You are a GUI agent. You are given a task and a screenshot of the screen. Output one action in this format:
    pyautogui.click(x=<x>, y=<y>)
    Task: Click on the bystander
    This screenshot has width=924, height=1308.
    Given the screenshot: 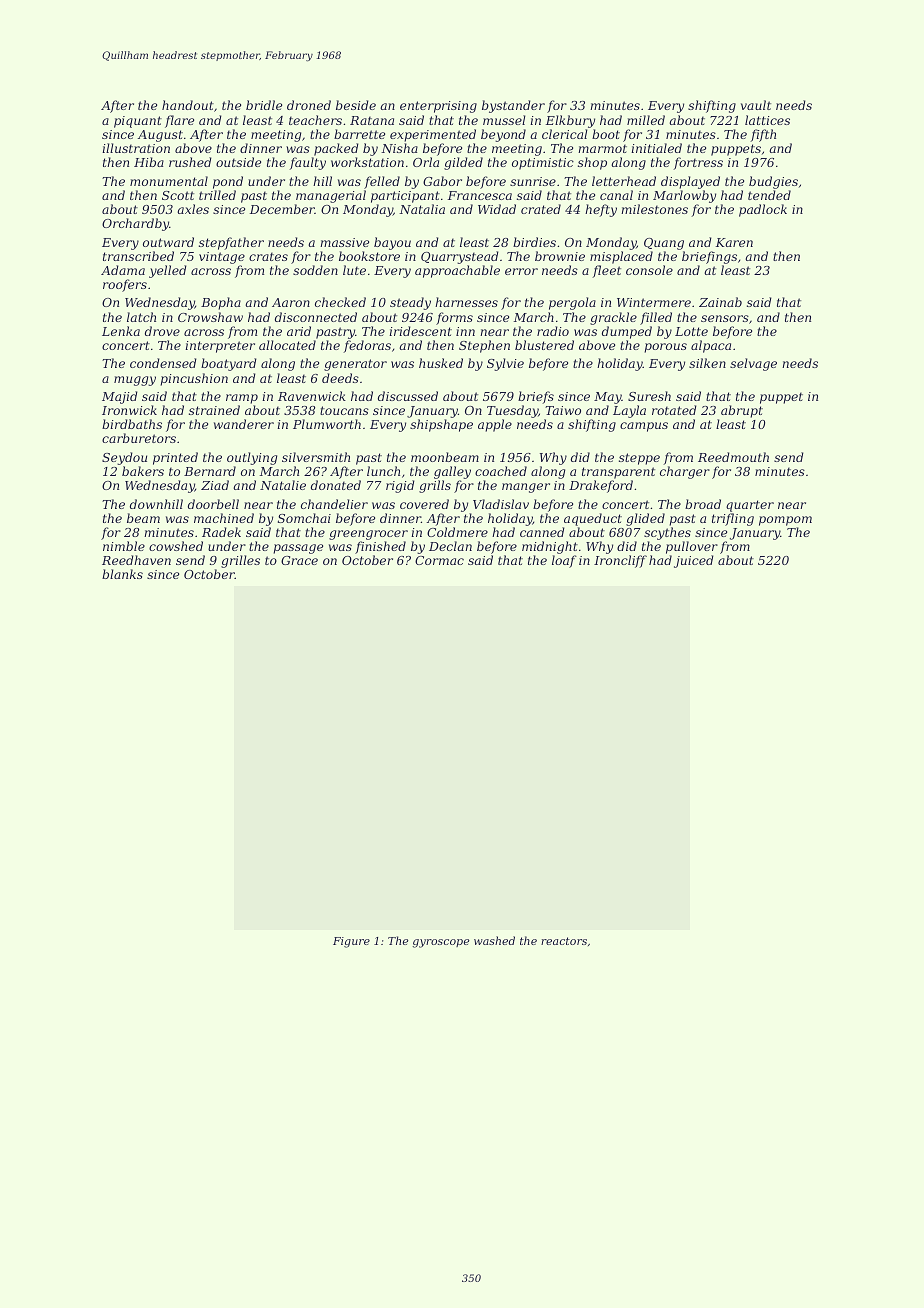 What is the action you would take?
    pyautogui.click(x=513, y=106)
